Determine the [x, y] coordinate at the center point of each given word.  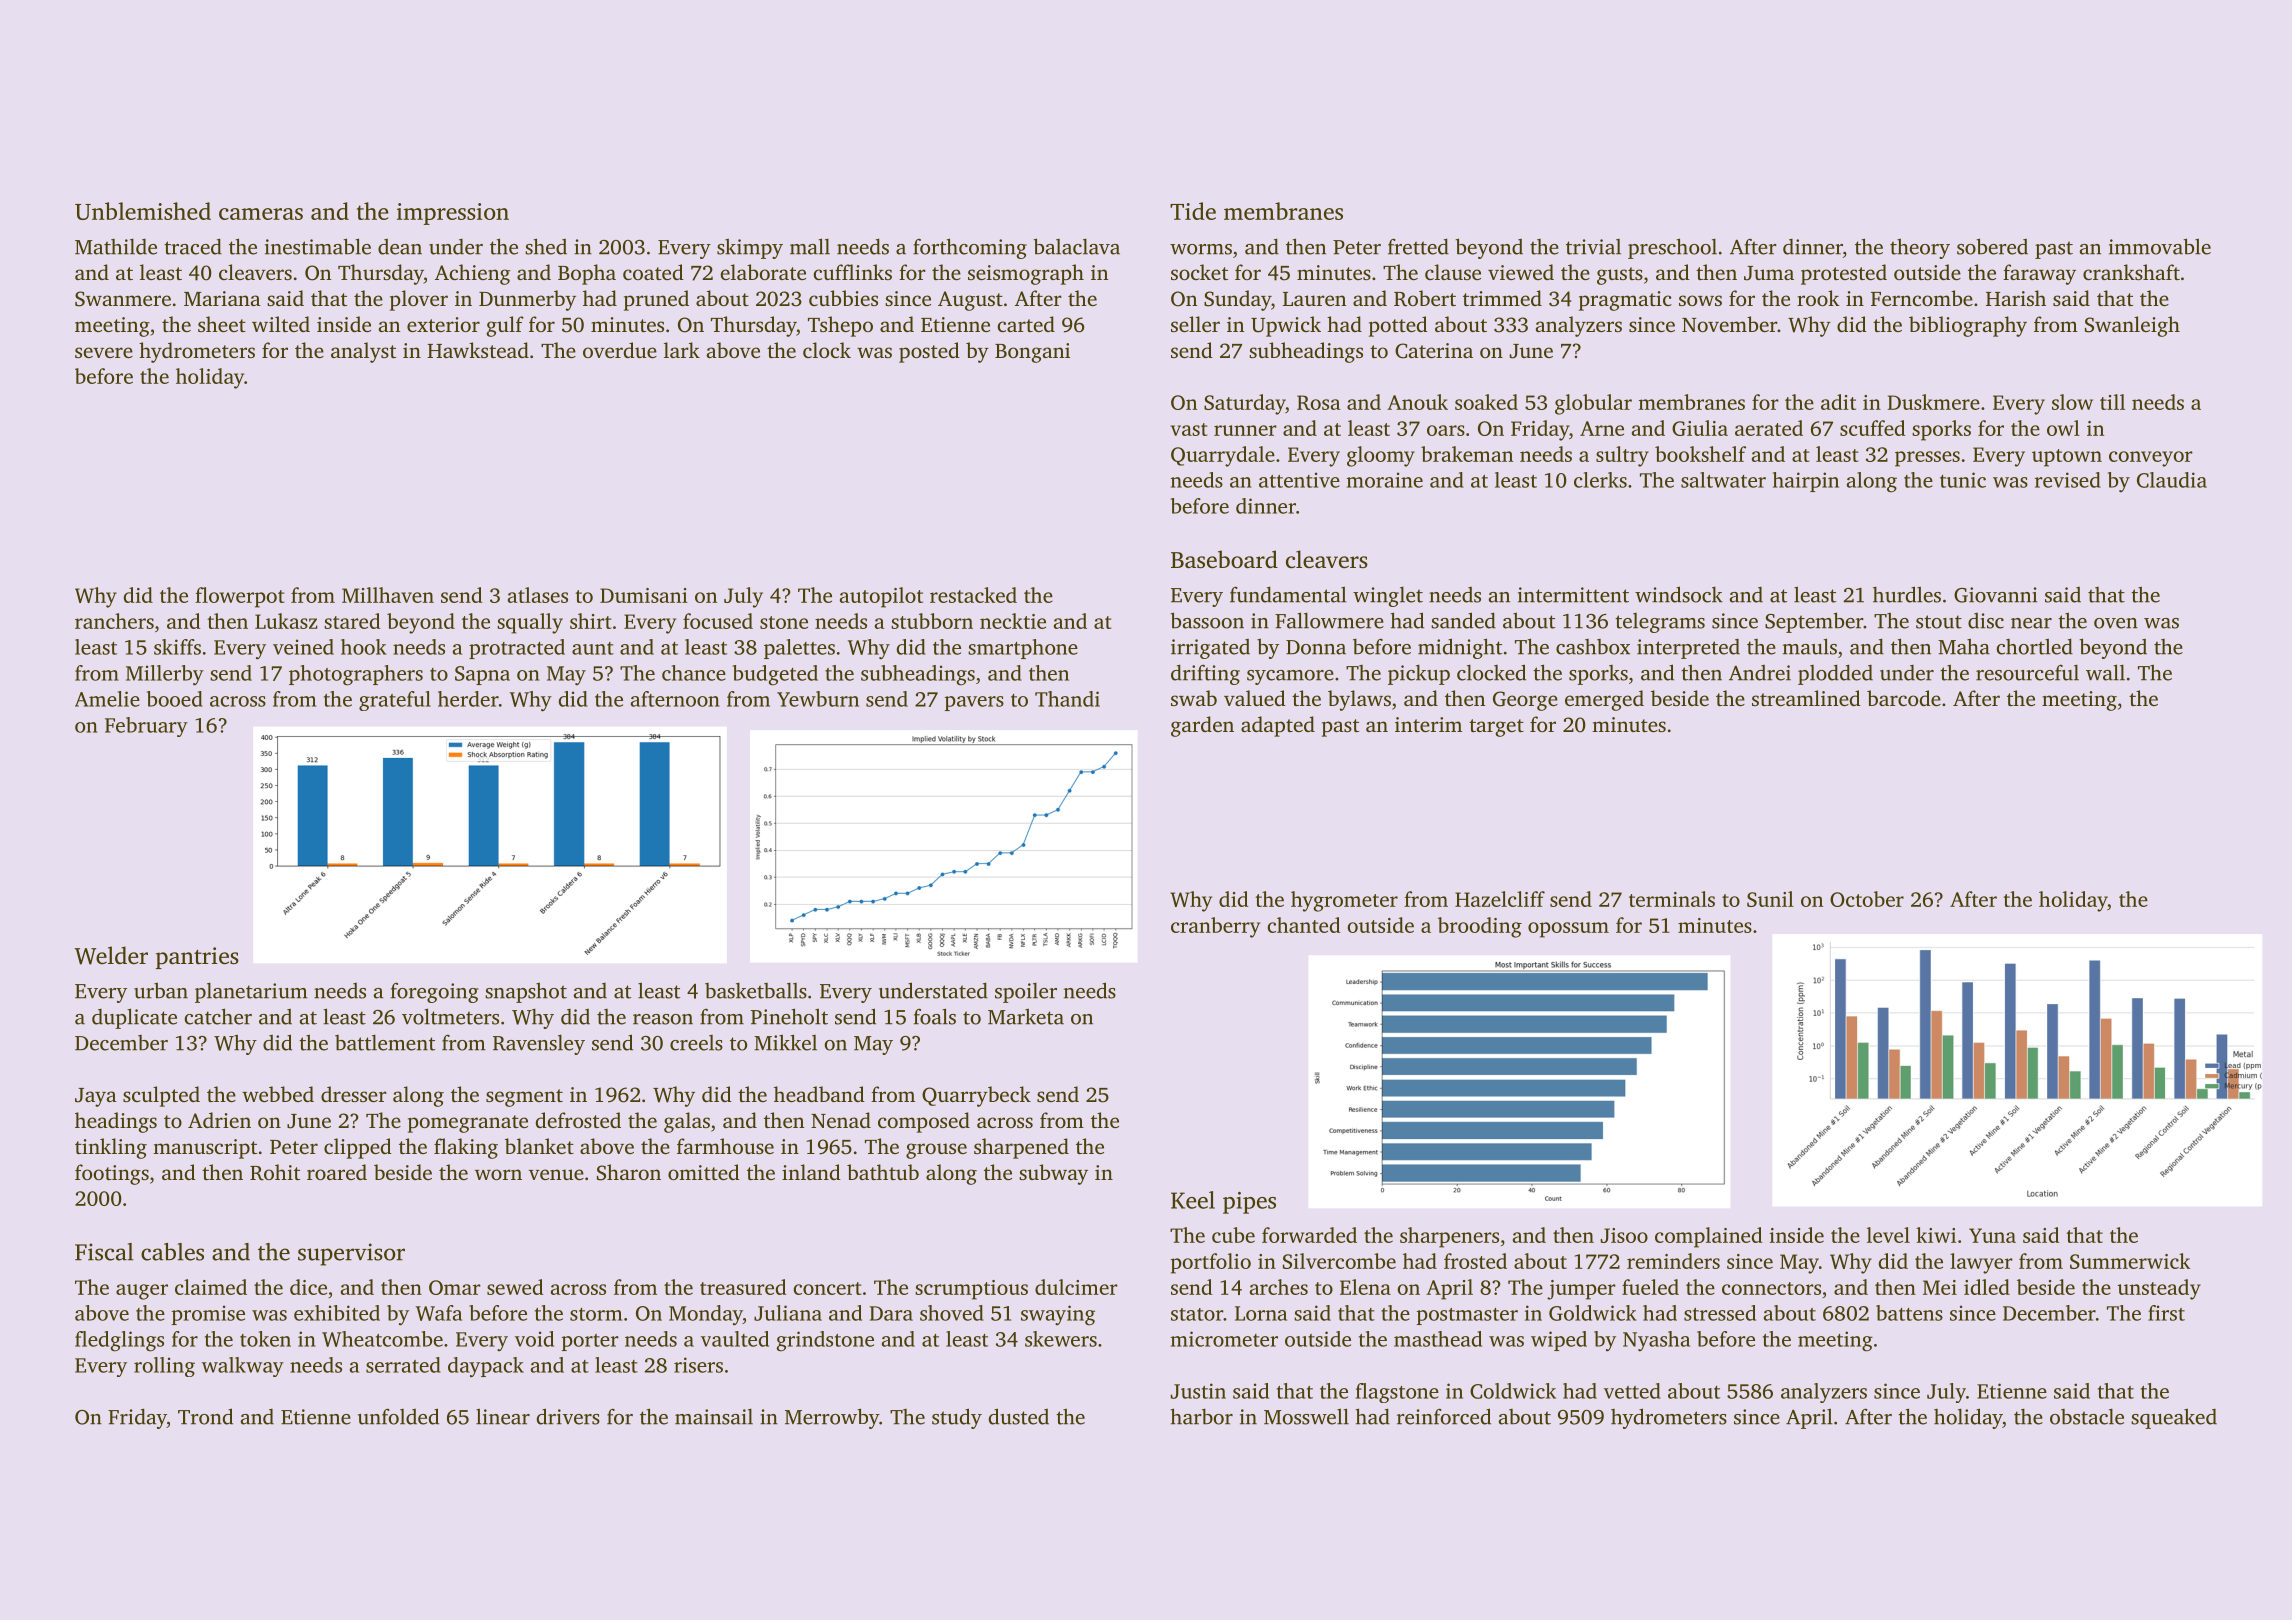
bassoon [1207, 620]
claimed [211, 1287]
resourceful [2027, 672]
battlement [385, 1042]
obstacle [2087, 1416]
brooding [1480, 927]
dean [400, 247]
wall [2105, 672]
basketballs [756, 990]
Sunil [1770, 899]
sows [1700, 300]
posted [929, 352]
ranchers [114, 621]
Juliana [788, 1313]
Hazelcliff [1500, 899]
